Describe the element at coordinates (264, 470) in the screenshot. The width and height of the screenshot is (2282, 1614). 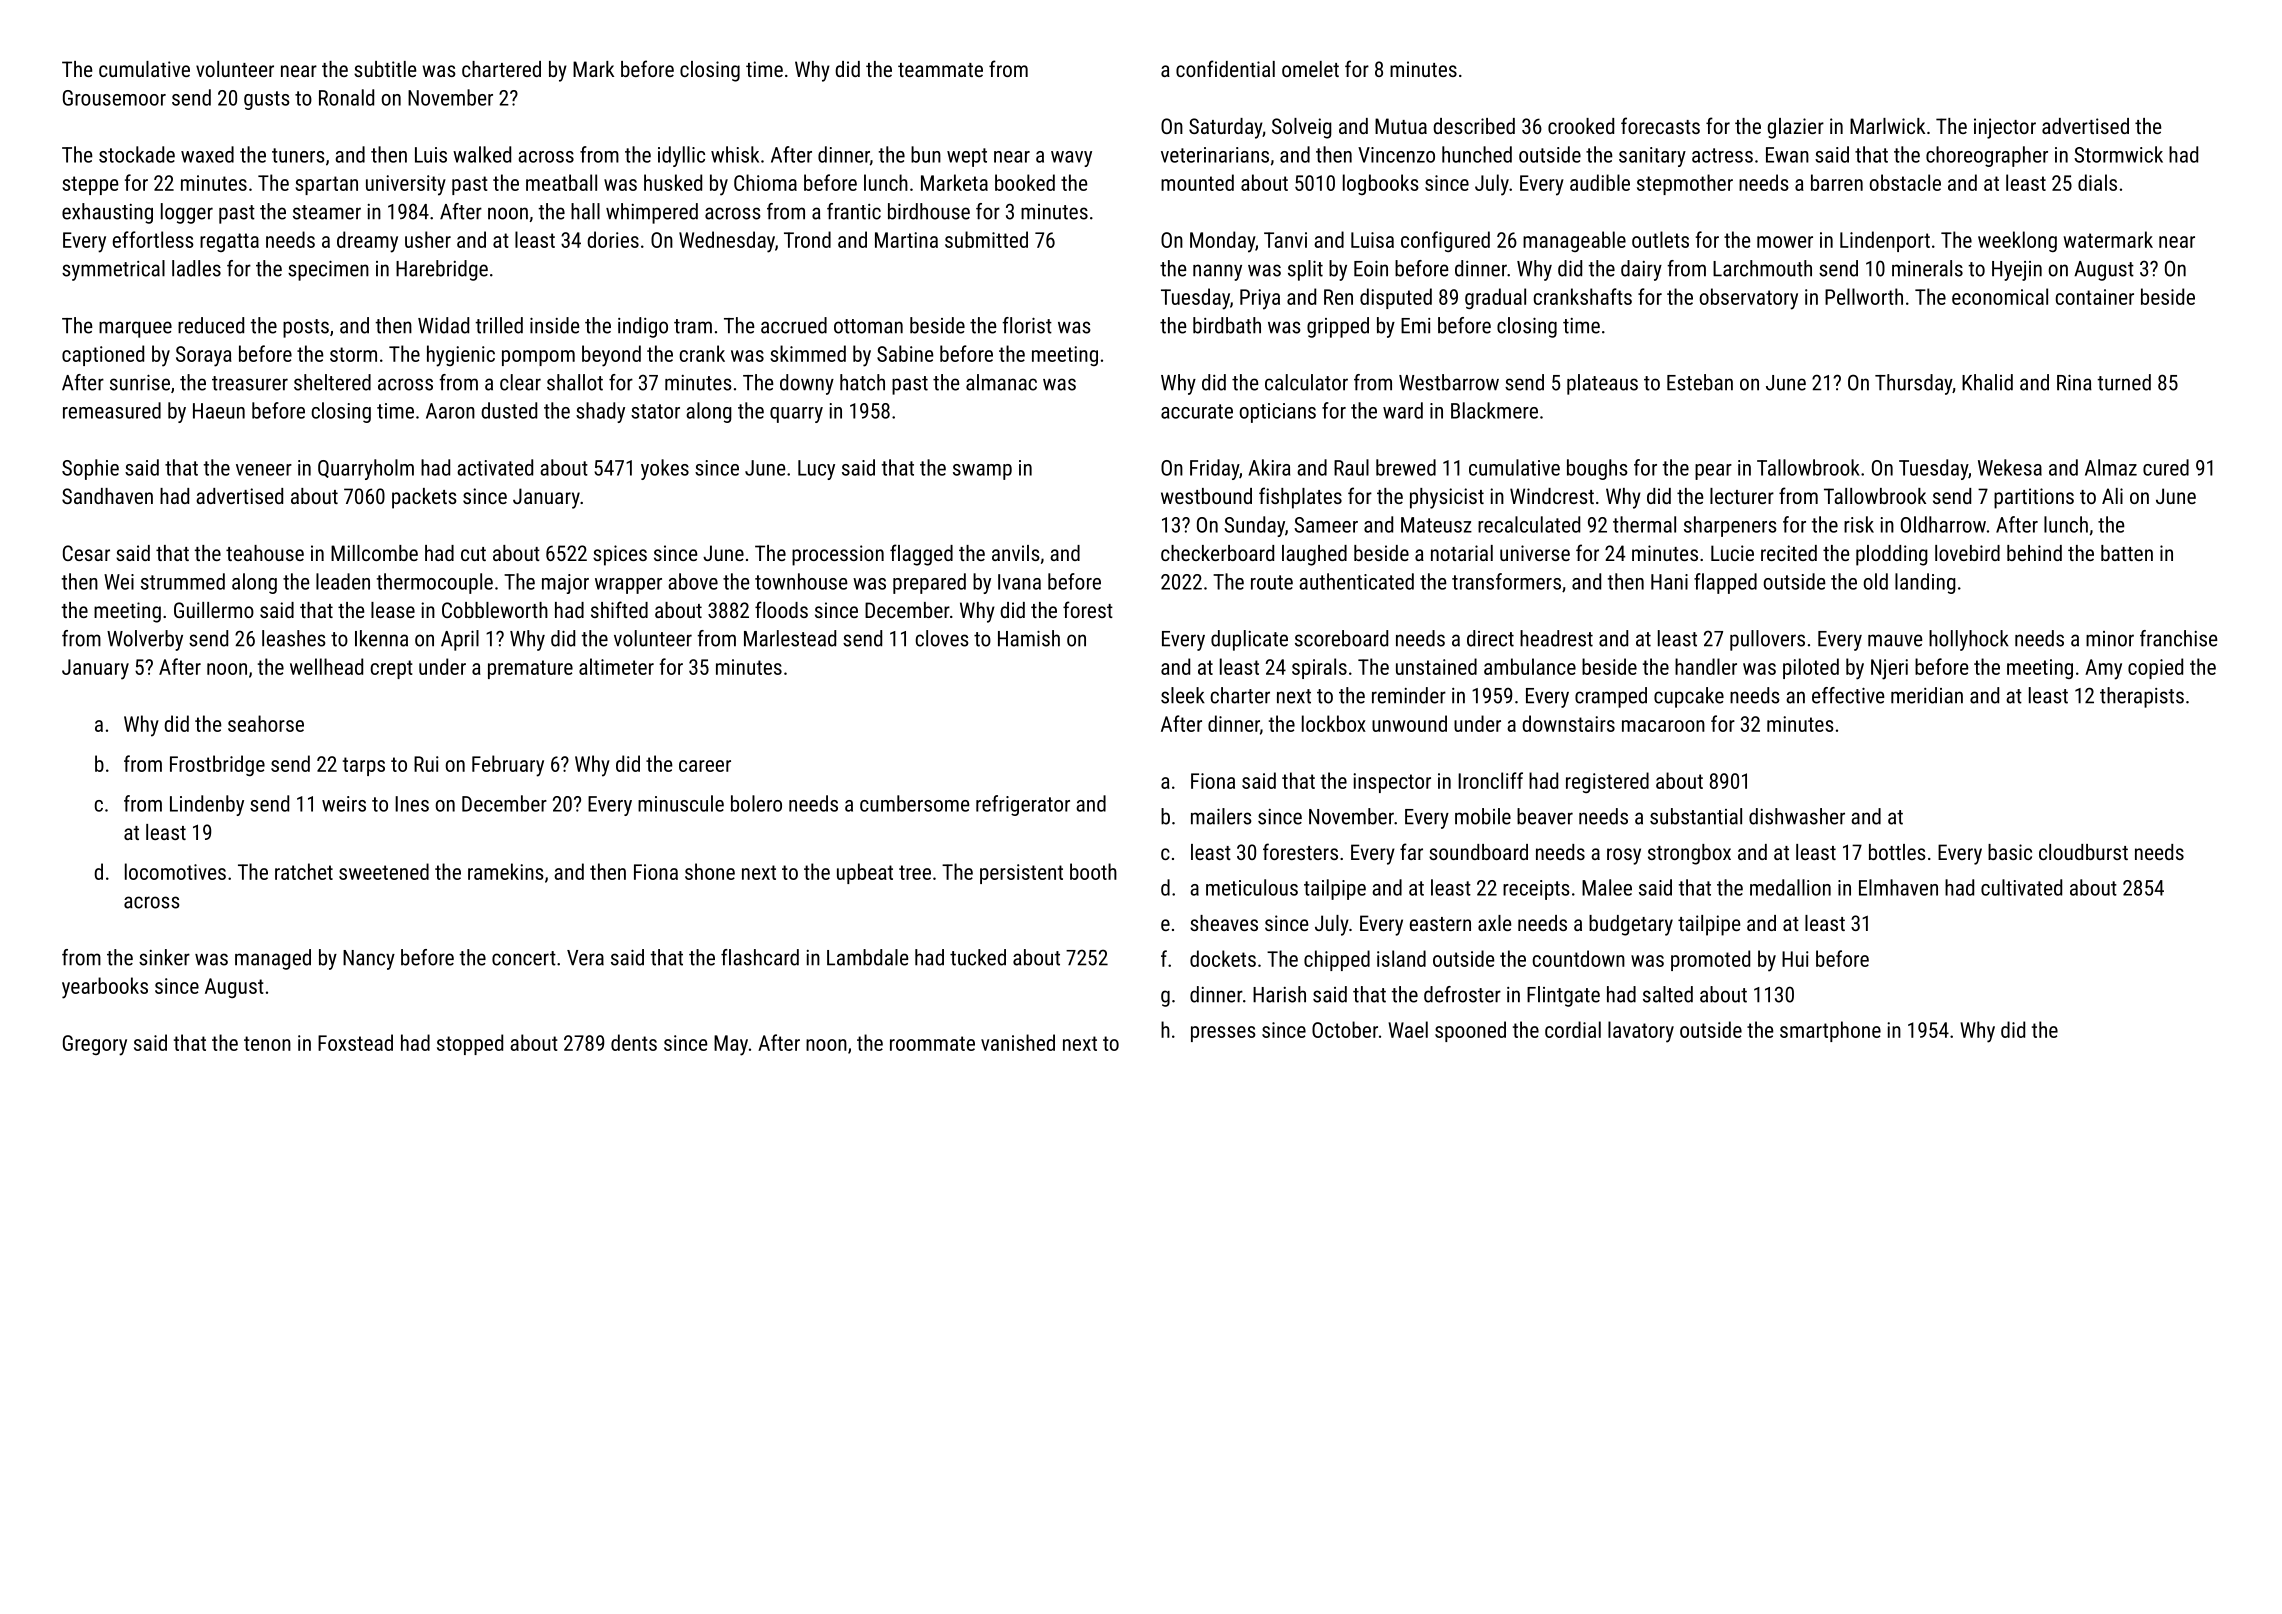
I see `veneer` at that location.
